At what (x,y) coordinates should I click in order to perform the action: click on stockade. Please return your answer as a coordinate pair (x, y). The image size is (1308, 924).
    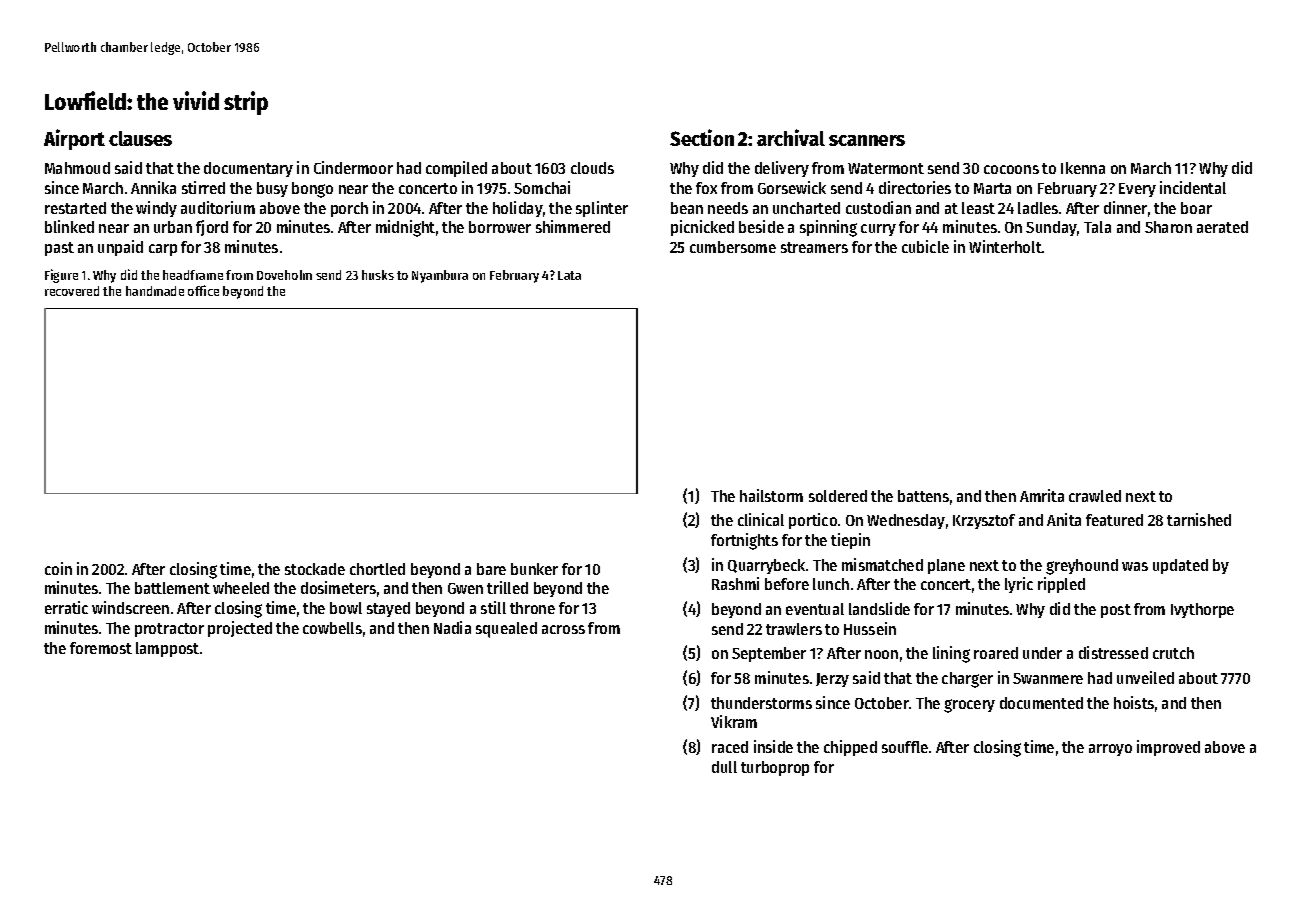
    Looking at the image, I should click on (315, 569).
